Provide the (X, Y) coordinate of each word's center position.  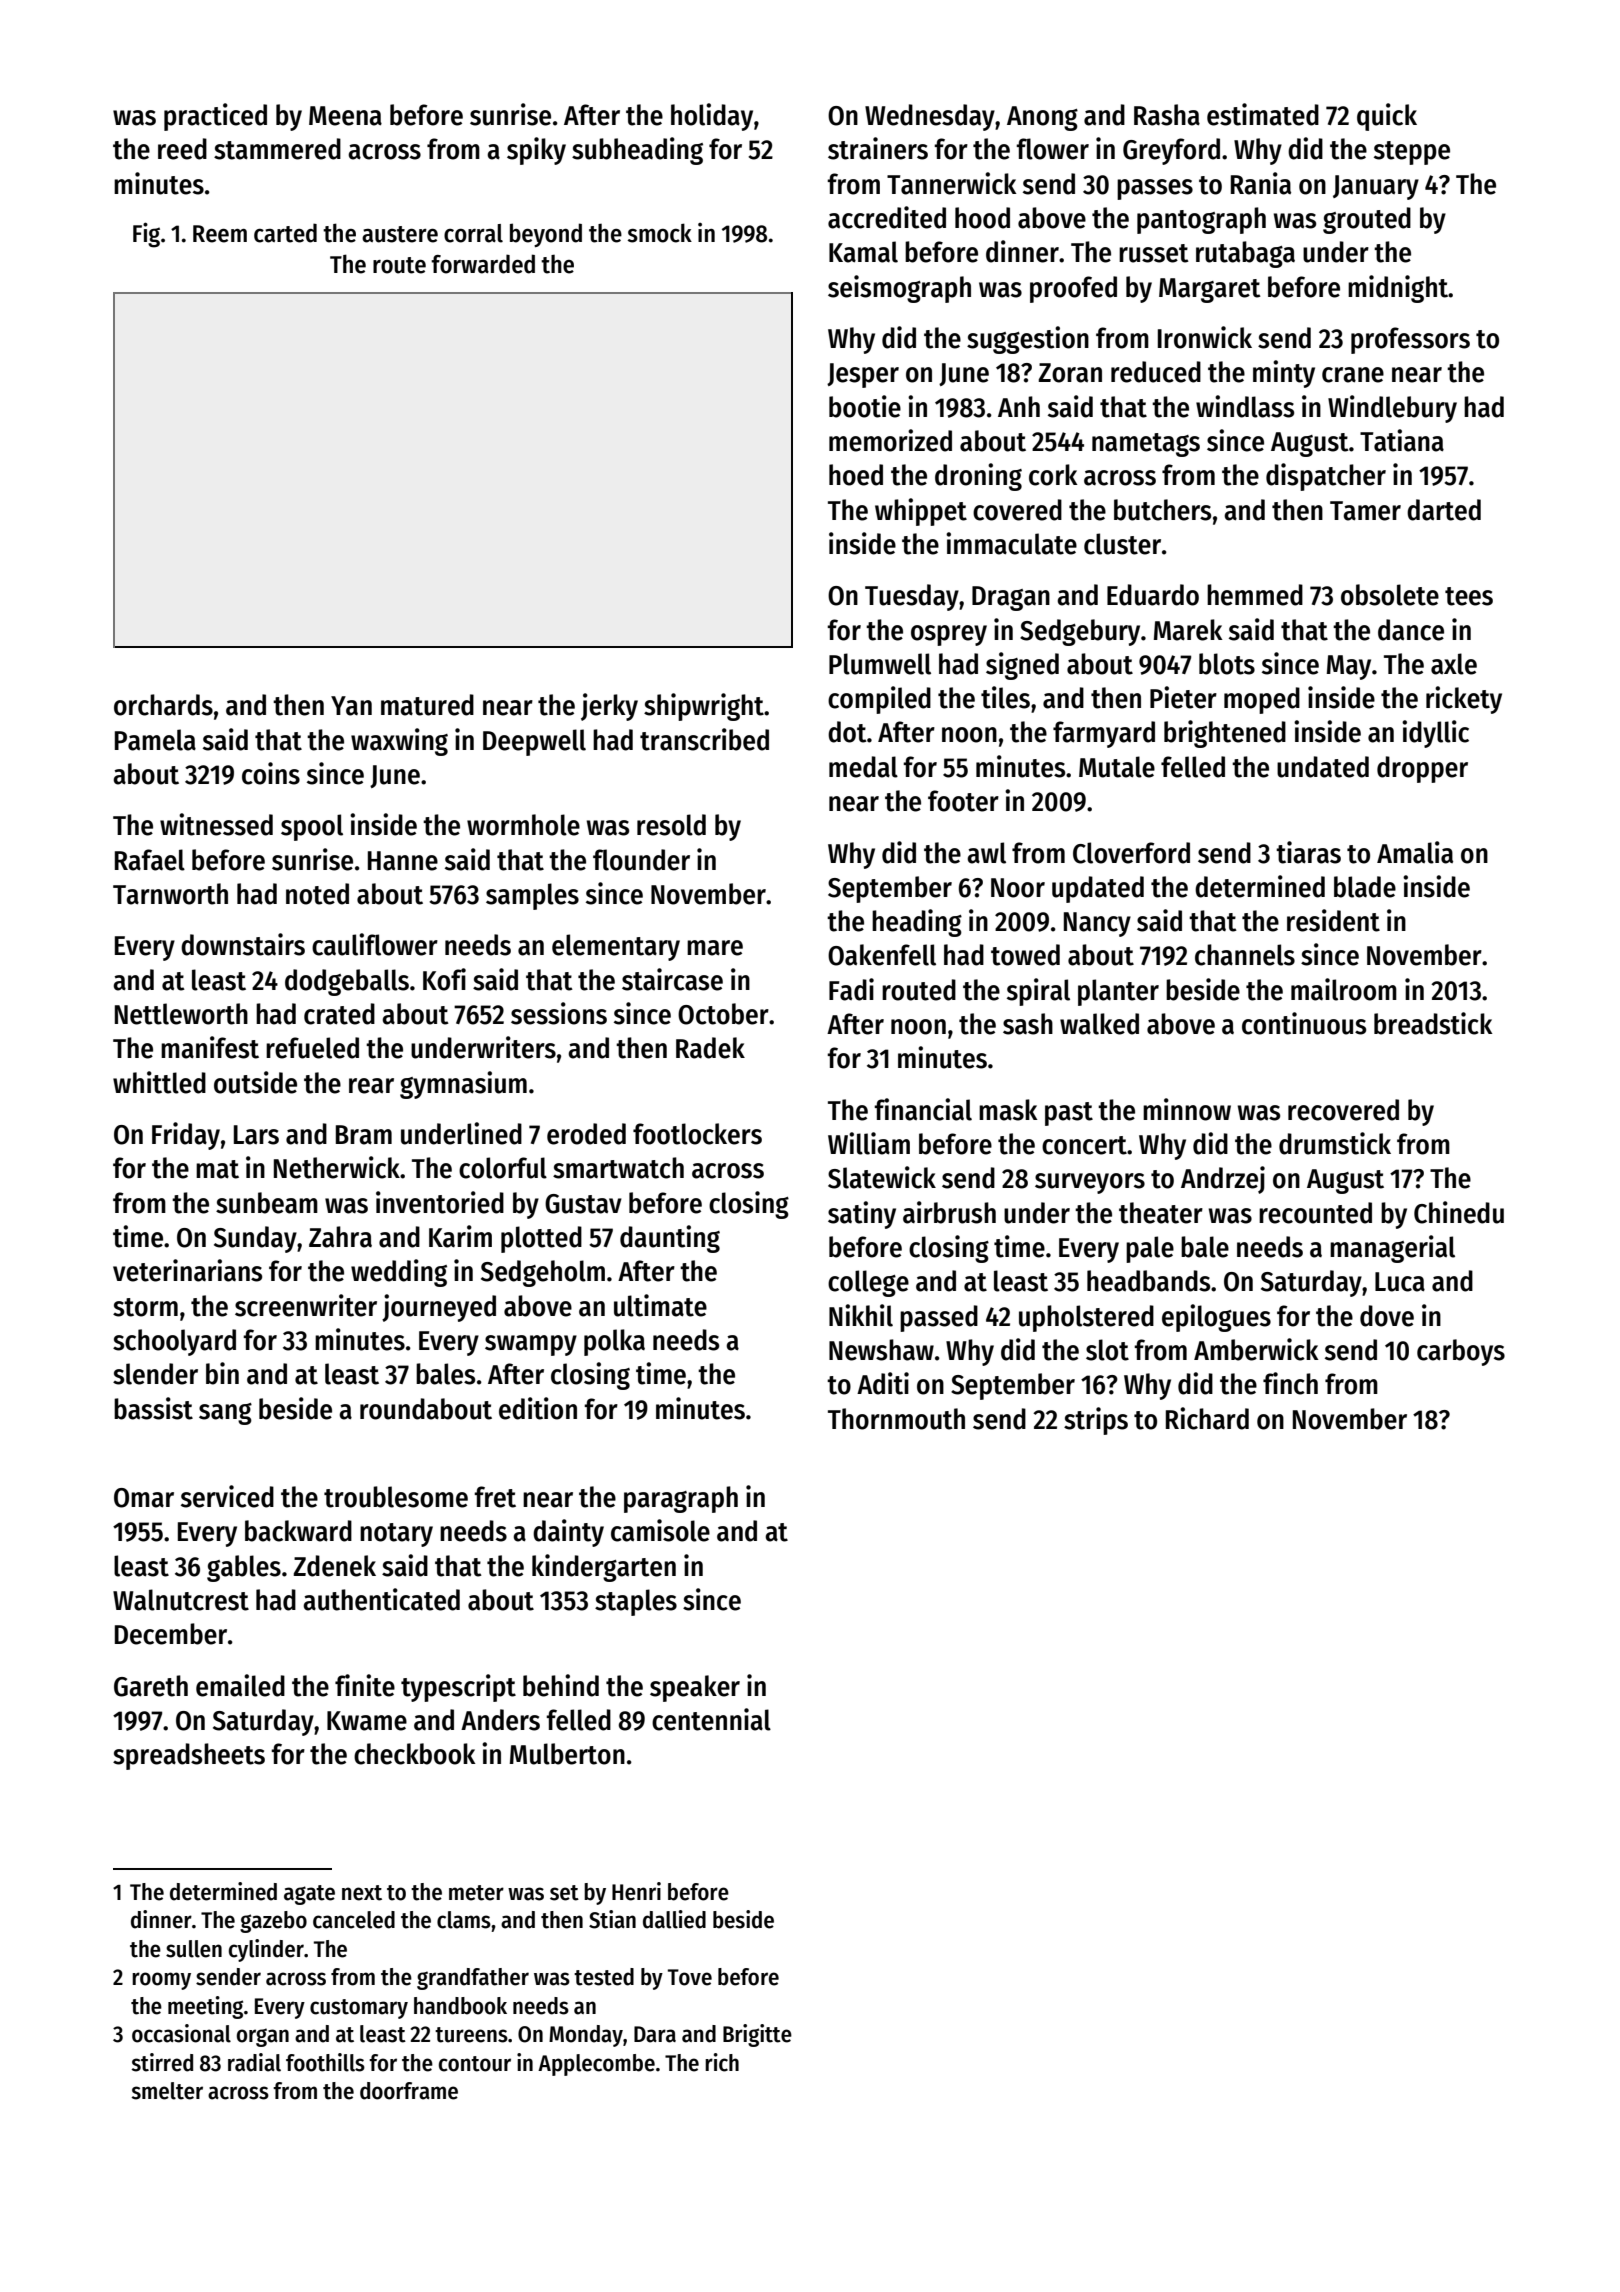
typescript (458, 1688)
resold (671, 825)
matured (427, 705)
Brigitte (757, 2035)
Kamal (863, 252)
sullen (194, 1949)
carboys (1461, 1352)
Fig (146, 235)
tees (1469, 596)
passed (939, 1318)
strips (1096, 1421)
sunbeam (267, 1203)
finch (1290, 1383)
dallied (674, 1919)
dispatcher (1326, 477)
